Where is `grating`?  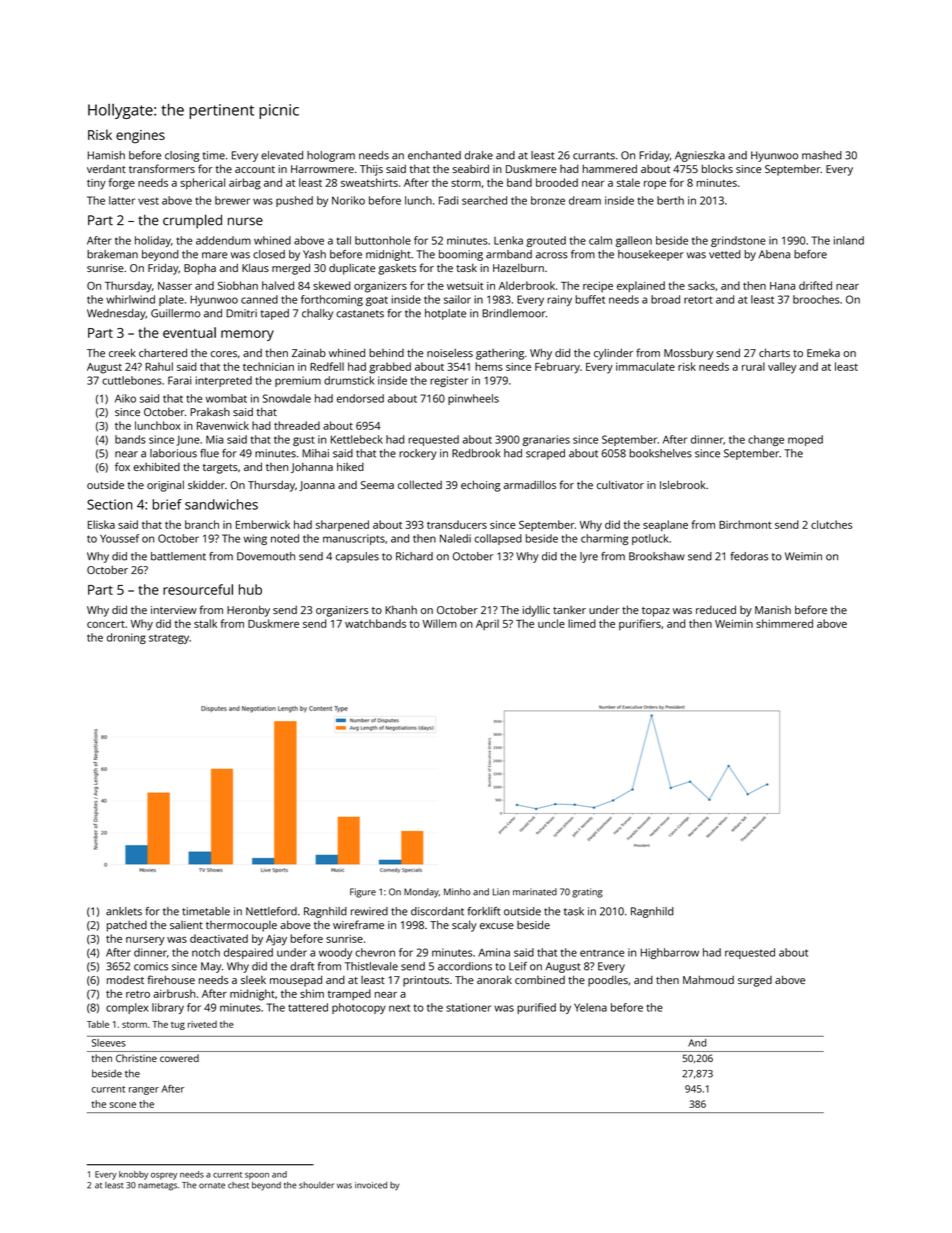 grating is located at coordinates (587, 893).
